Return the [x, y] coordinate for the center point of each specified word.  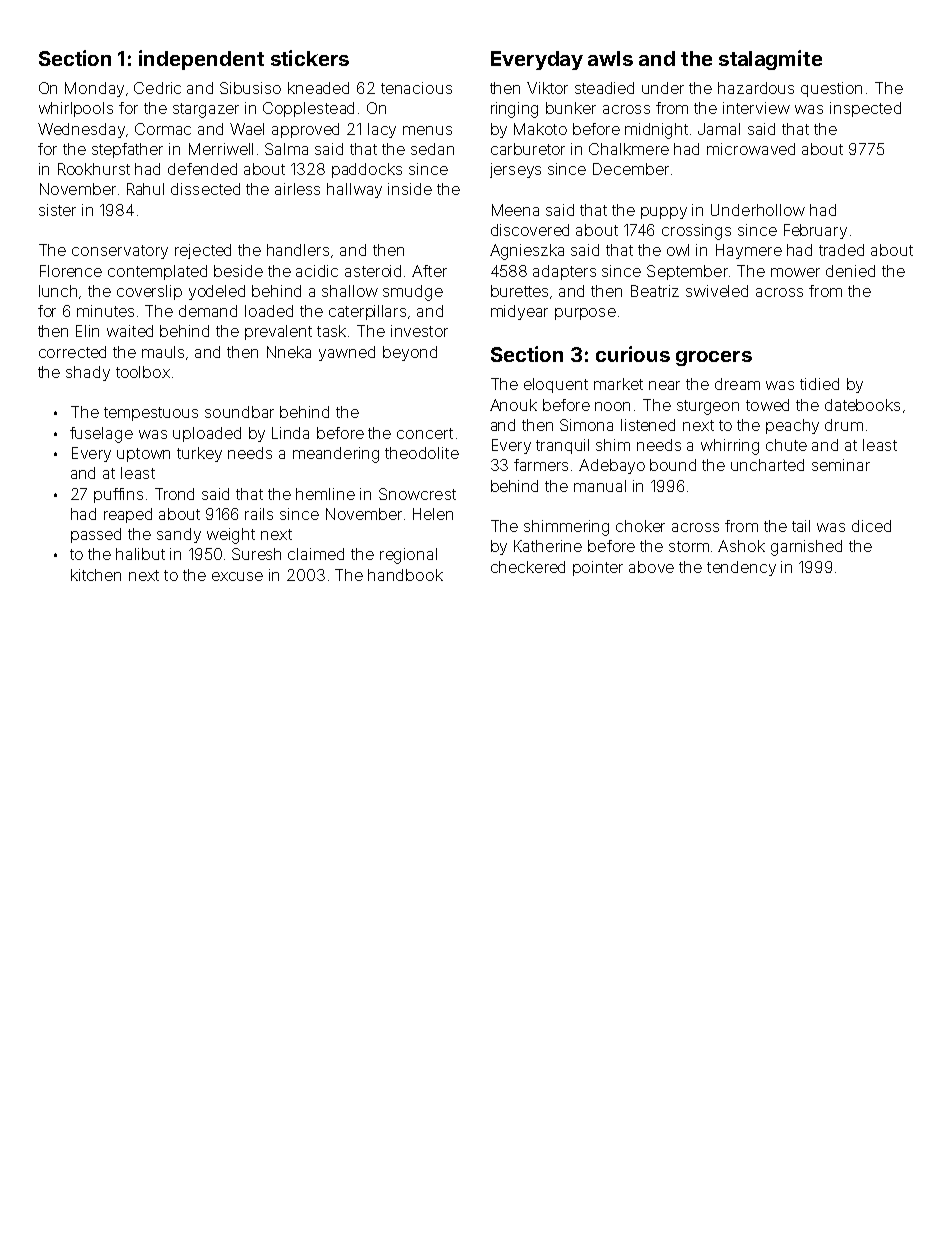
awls [610, 58]
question [831, 89]
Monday [94, 89]
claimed [316, 554]
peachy [792, 426]
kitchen [96, 575]
